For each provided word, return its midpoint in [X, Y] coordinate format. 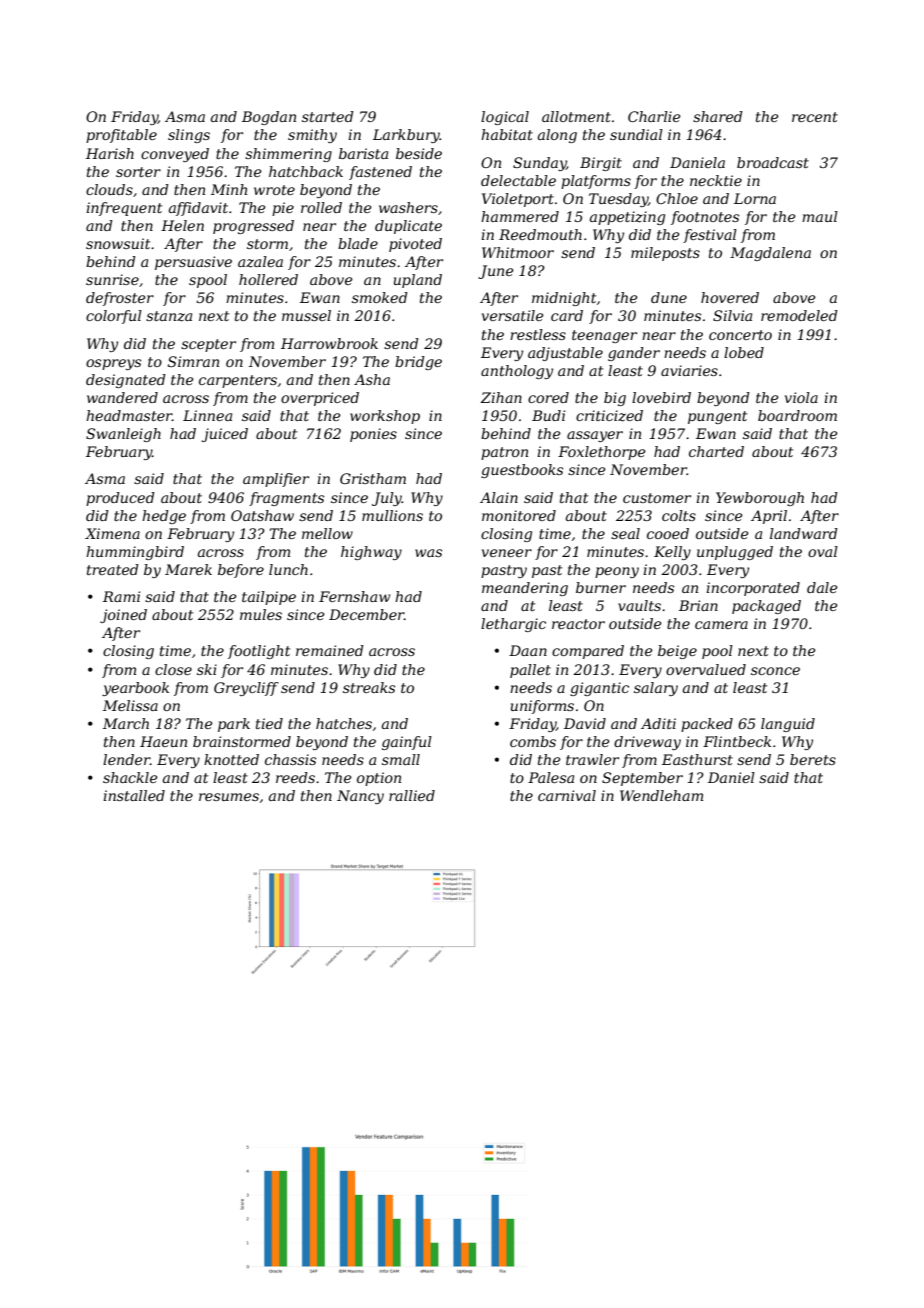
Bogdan [269, 118]
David [585, 723]
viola [801, 397]
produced [120, 499]
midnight [564, 299]
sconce [775, 671]
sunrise [112, 279]
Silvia [732, 315]
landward [804, 533]
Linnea [207, 415]
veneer [507, 553]
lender [126, 759]
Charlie [654, 116]
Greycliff [246, 689]
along [557, 136]
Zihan [501, 397]
